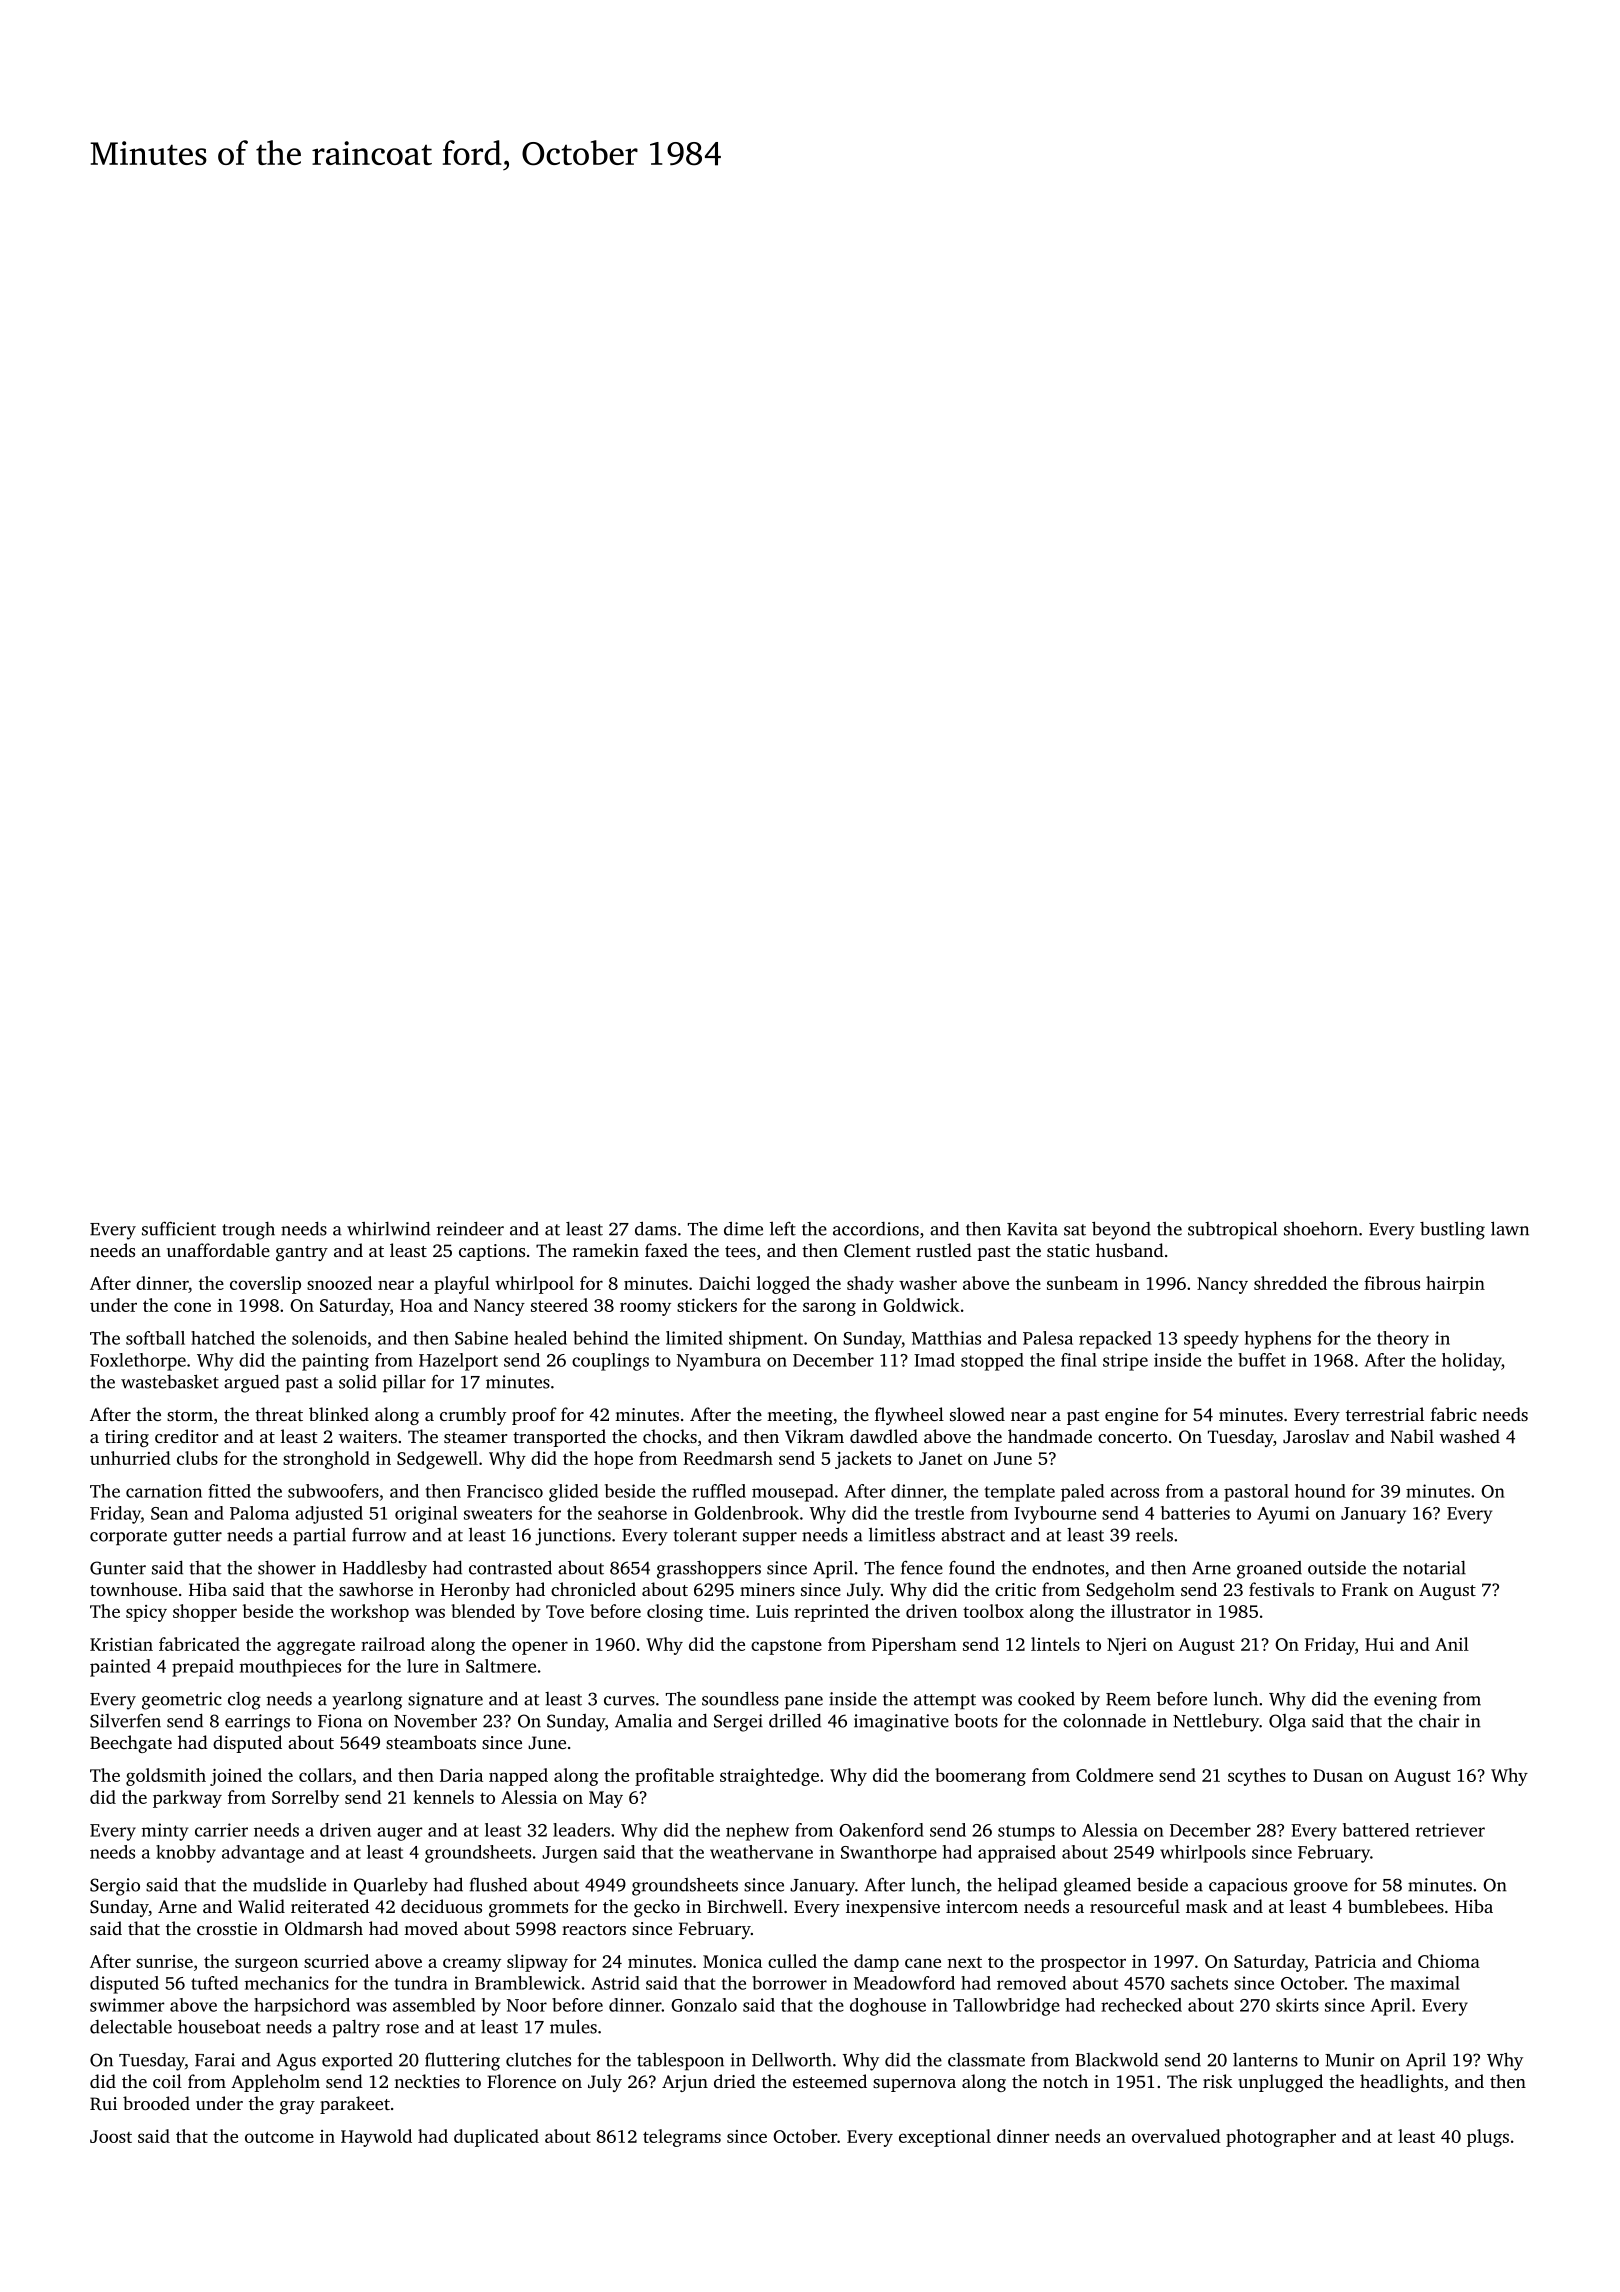  I want to click on delectable, so click(131, 2026).
